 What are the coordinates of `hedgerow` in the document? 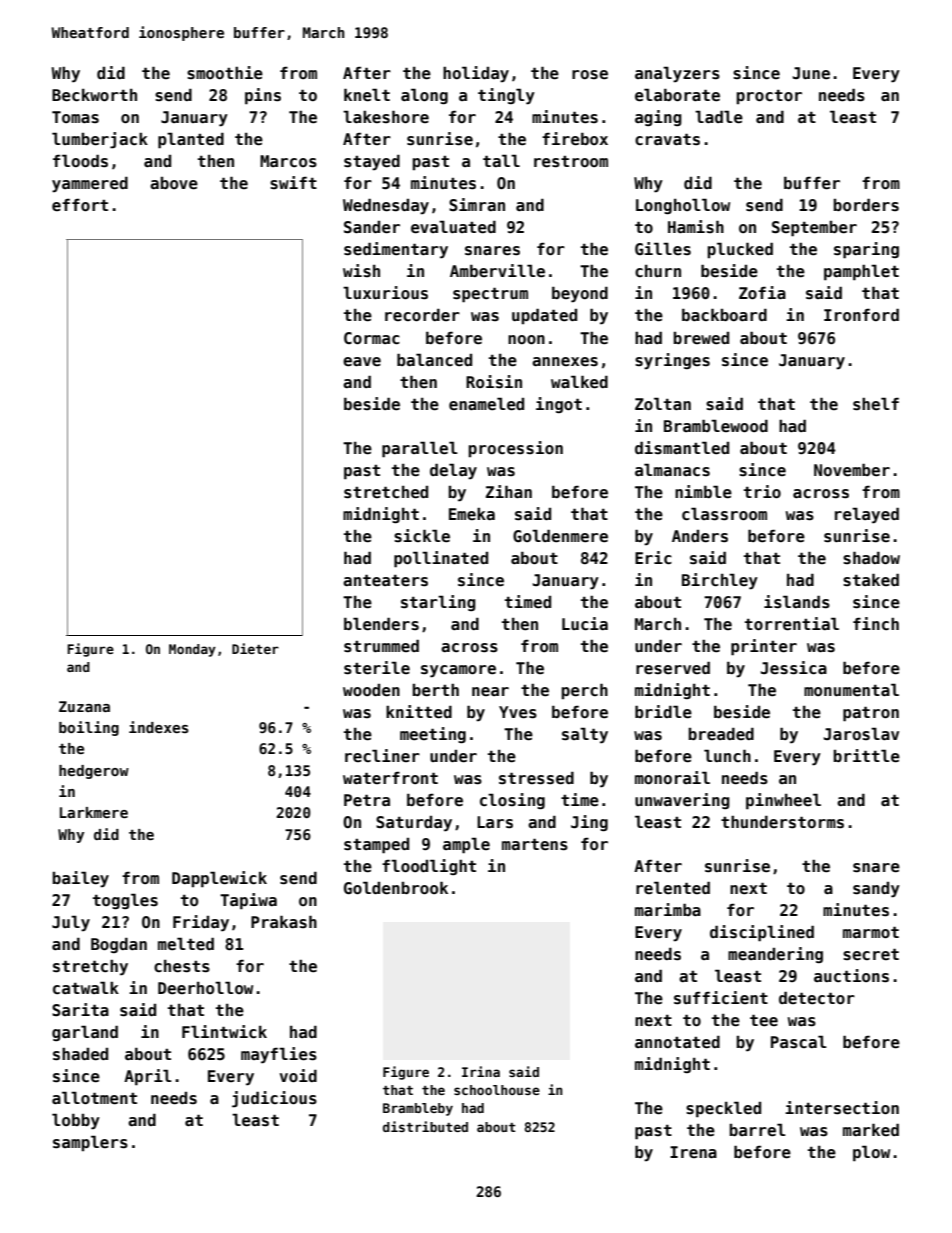 It's located at (94, 772).
